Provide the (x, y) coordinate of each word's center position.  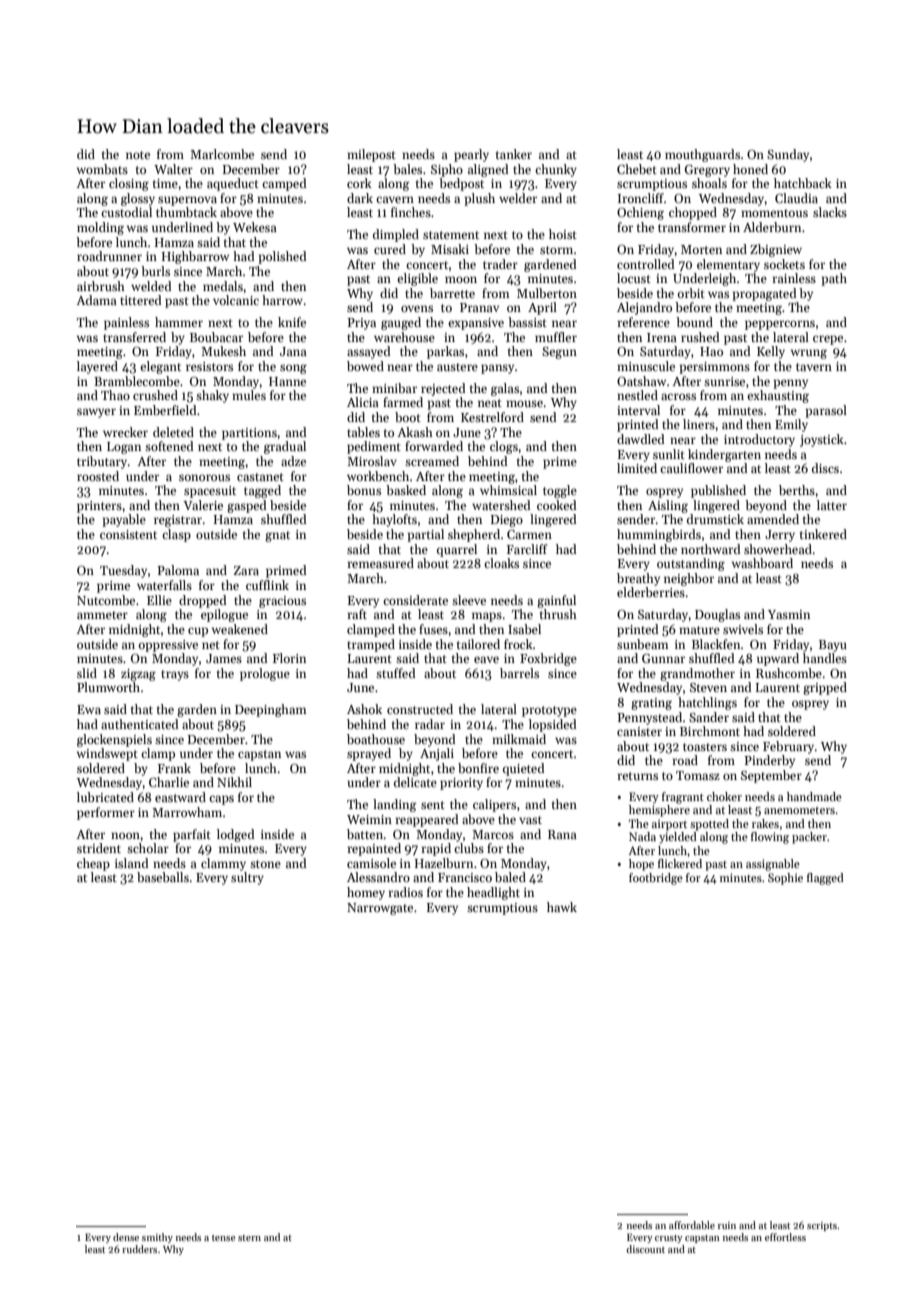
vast (530, 820)
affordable (692, 1225)
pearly (471, 155)
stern (249, 1238)
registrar (178, 521)
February (788, 747)
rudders (139, 1249)
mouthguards (702, 155)
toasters (705, 747)
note (138, 155)
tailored (478, 644)
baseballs (163, 877)
